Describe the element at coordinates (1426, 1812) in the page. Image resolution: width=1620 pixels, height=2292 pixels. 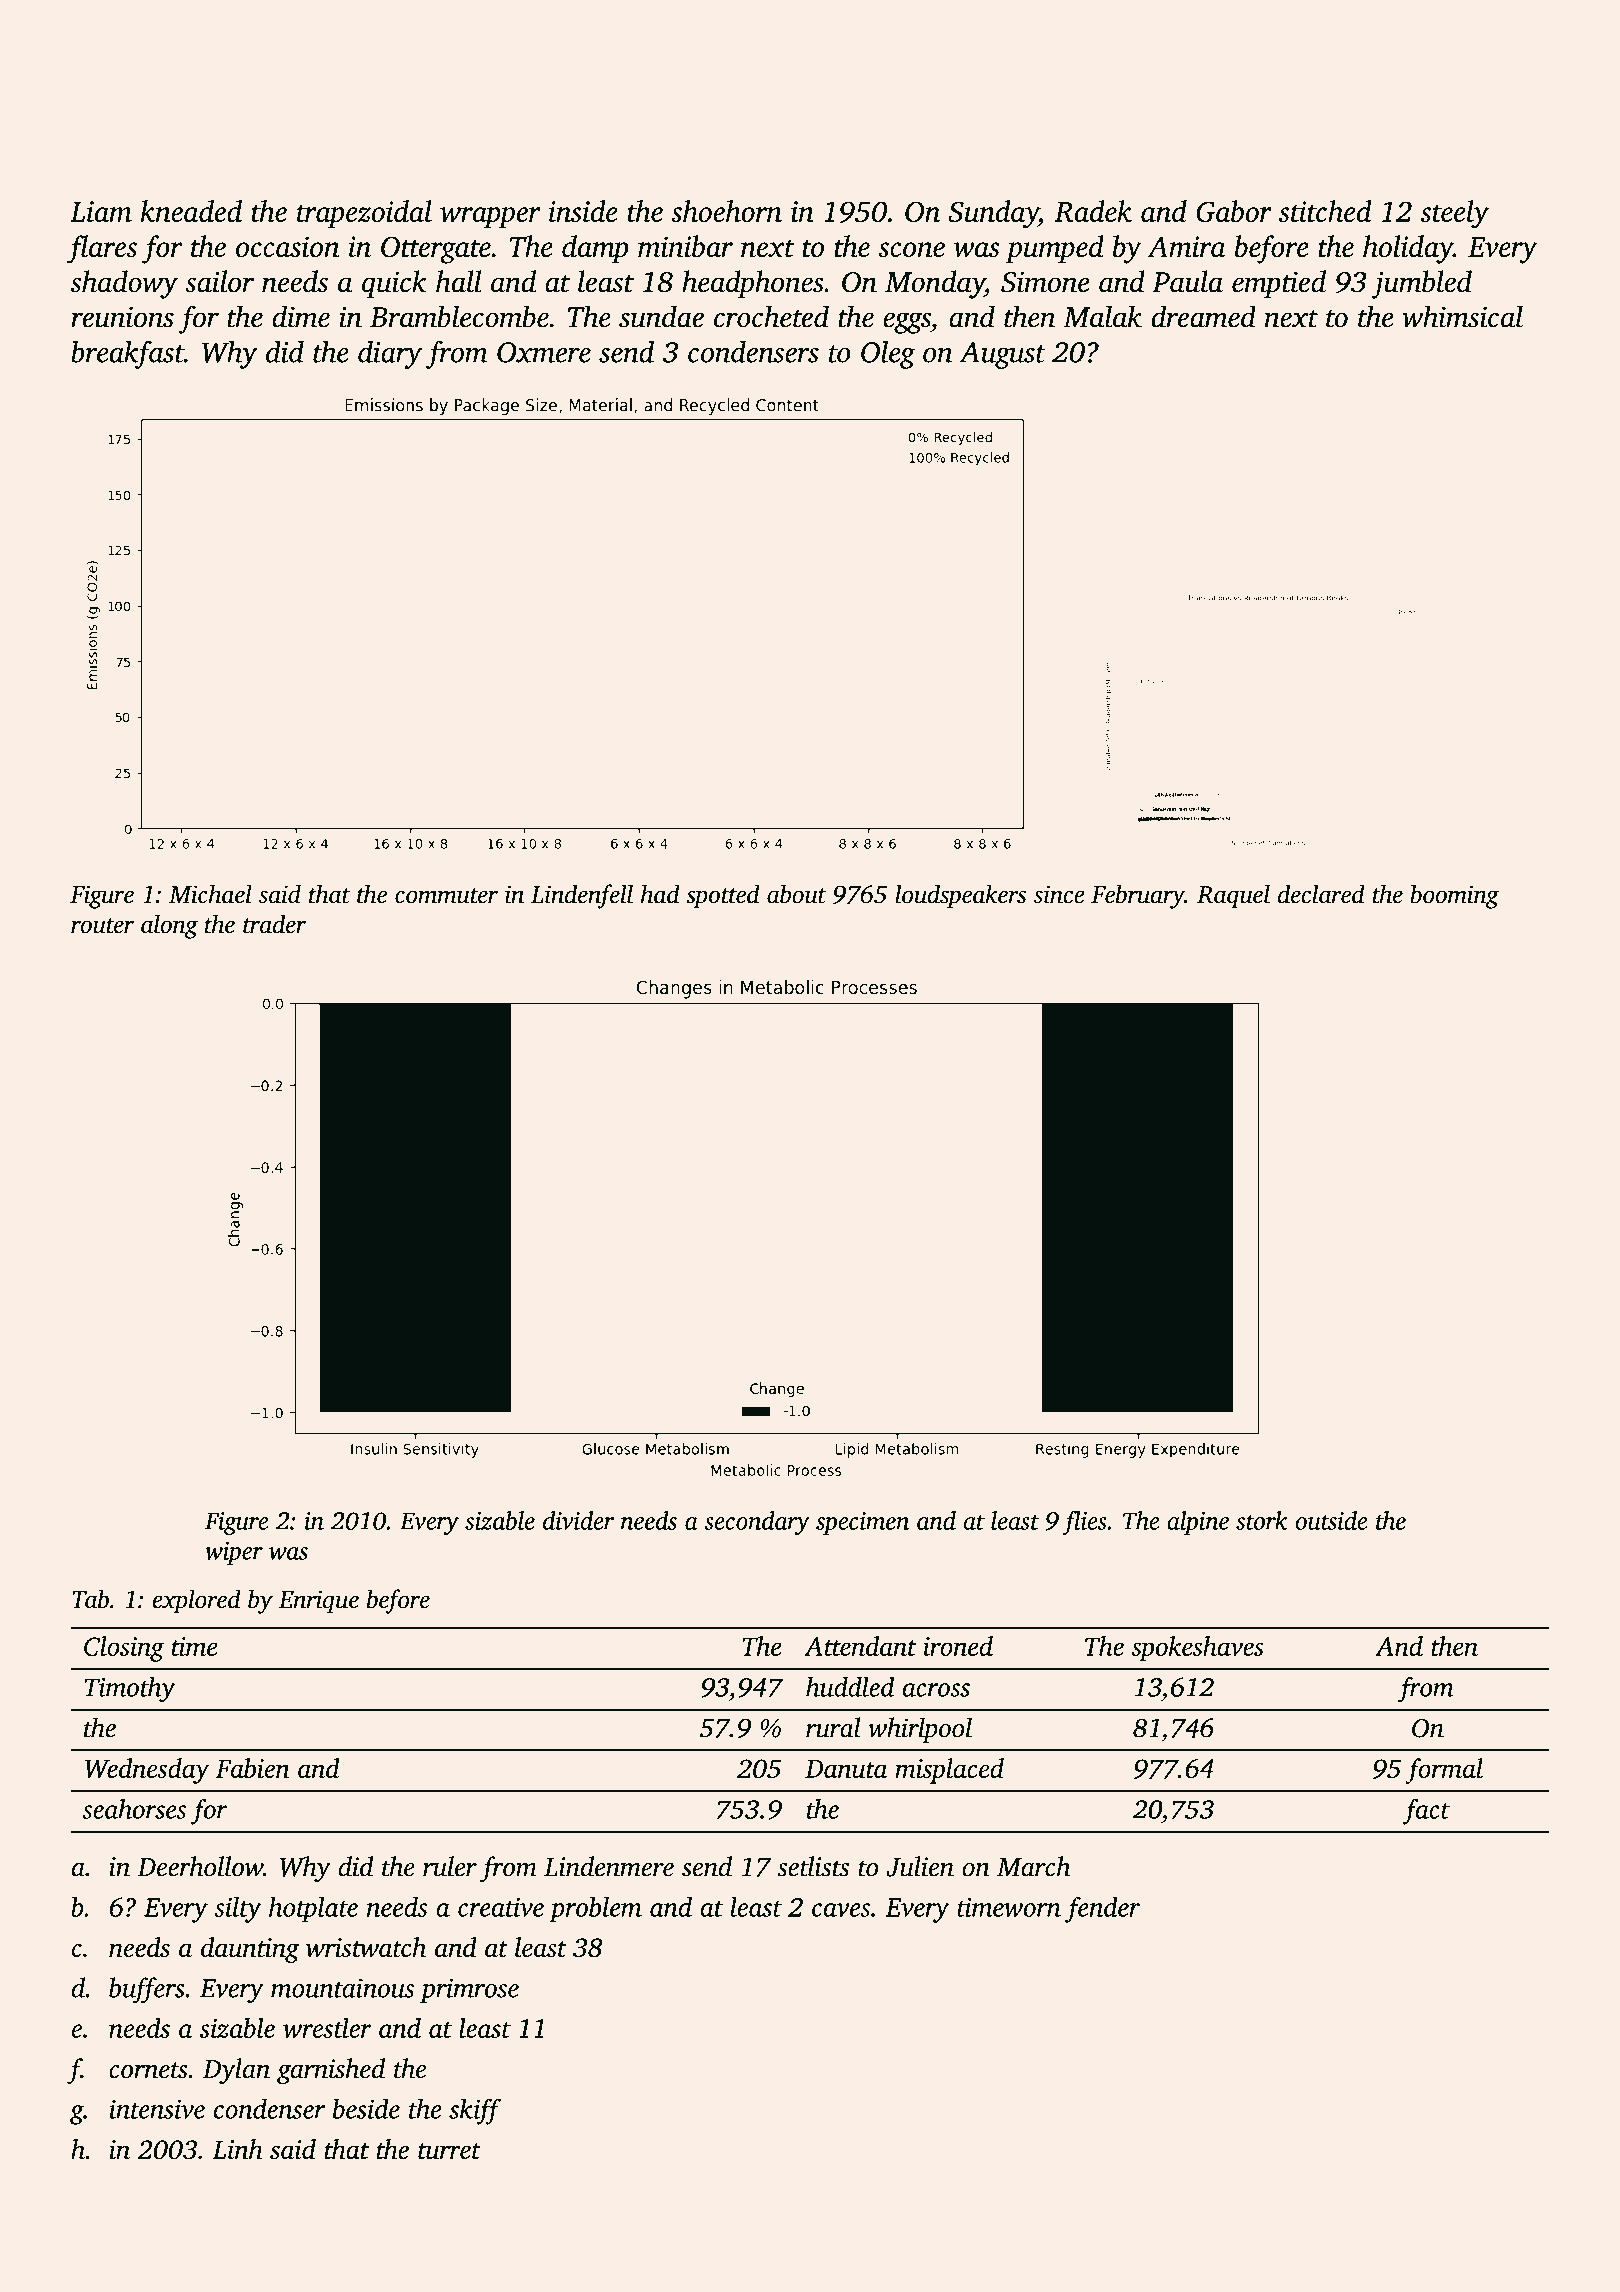
I see `fact` at that location.
